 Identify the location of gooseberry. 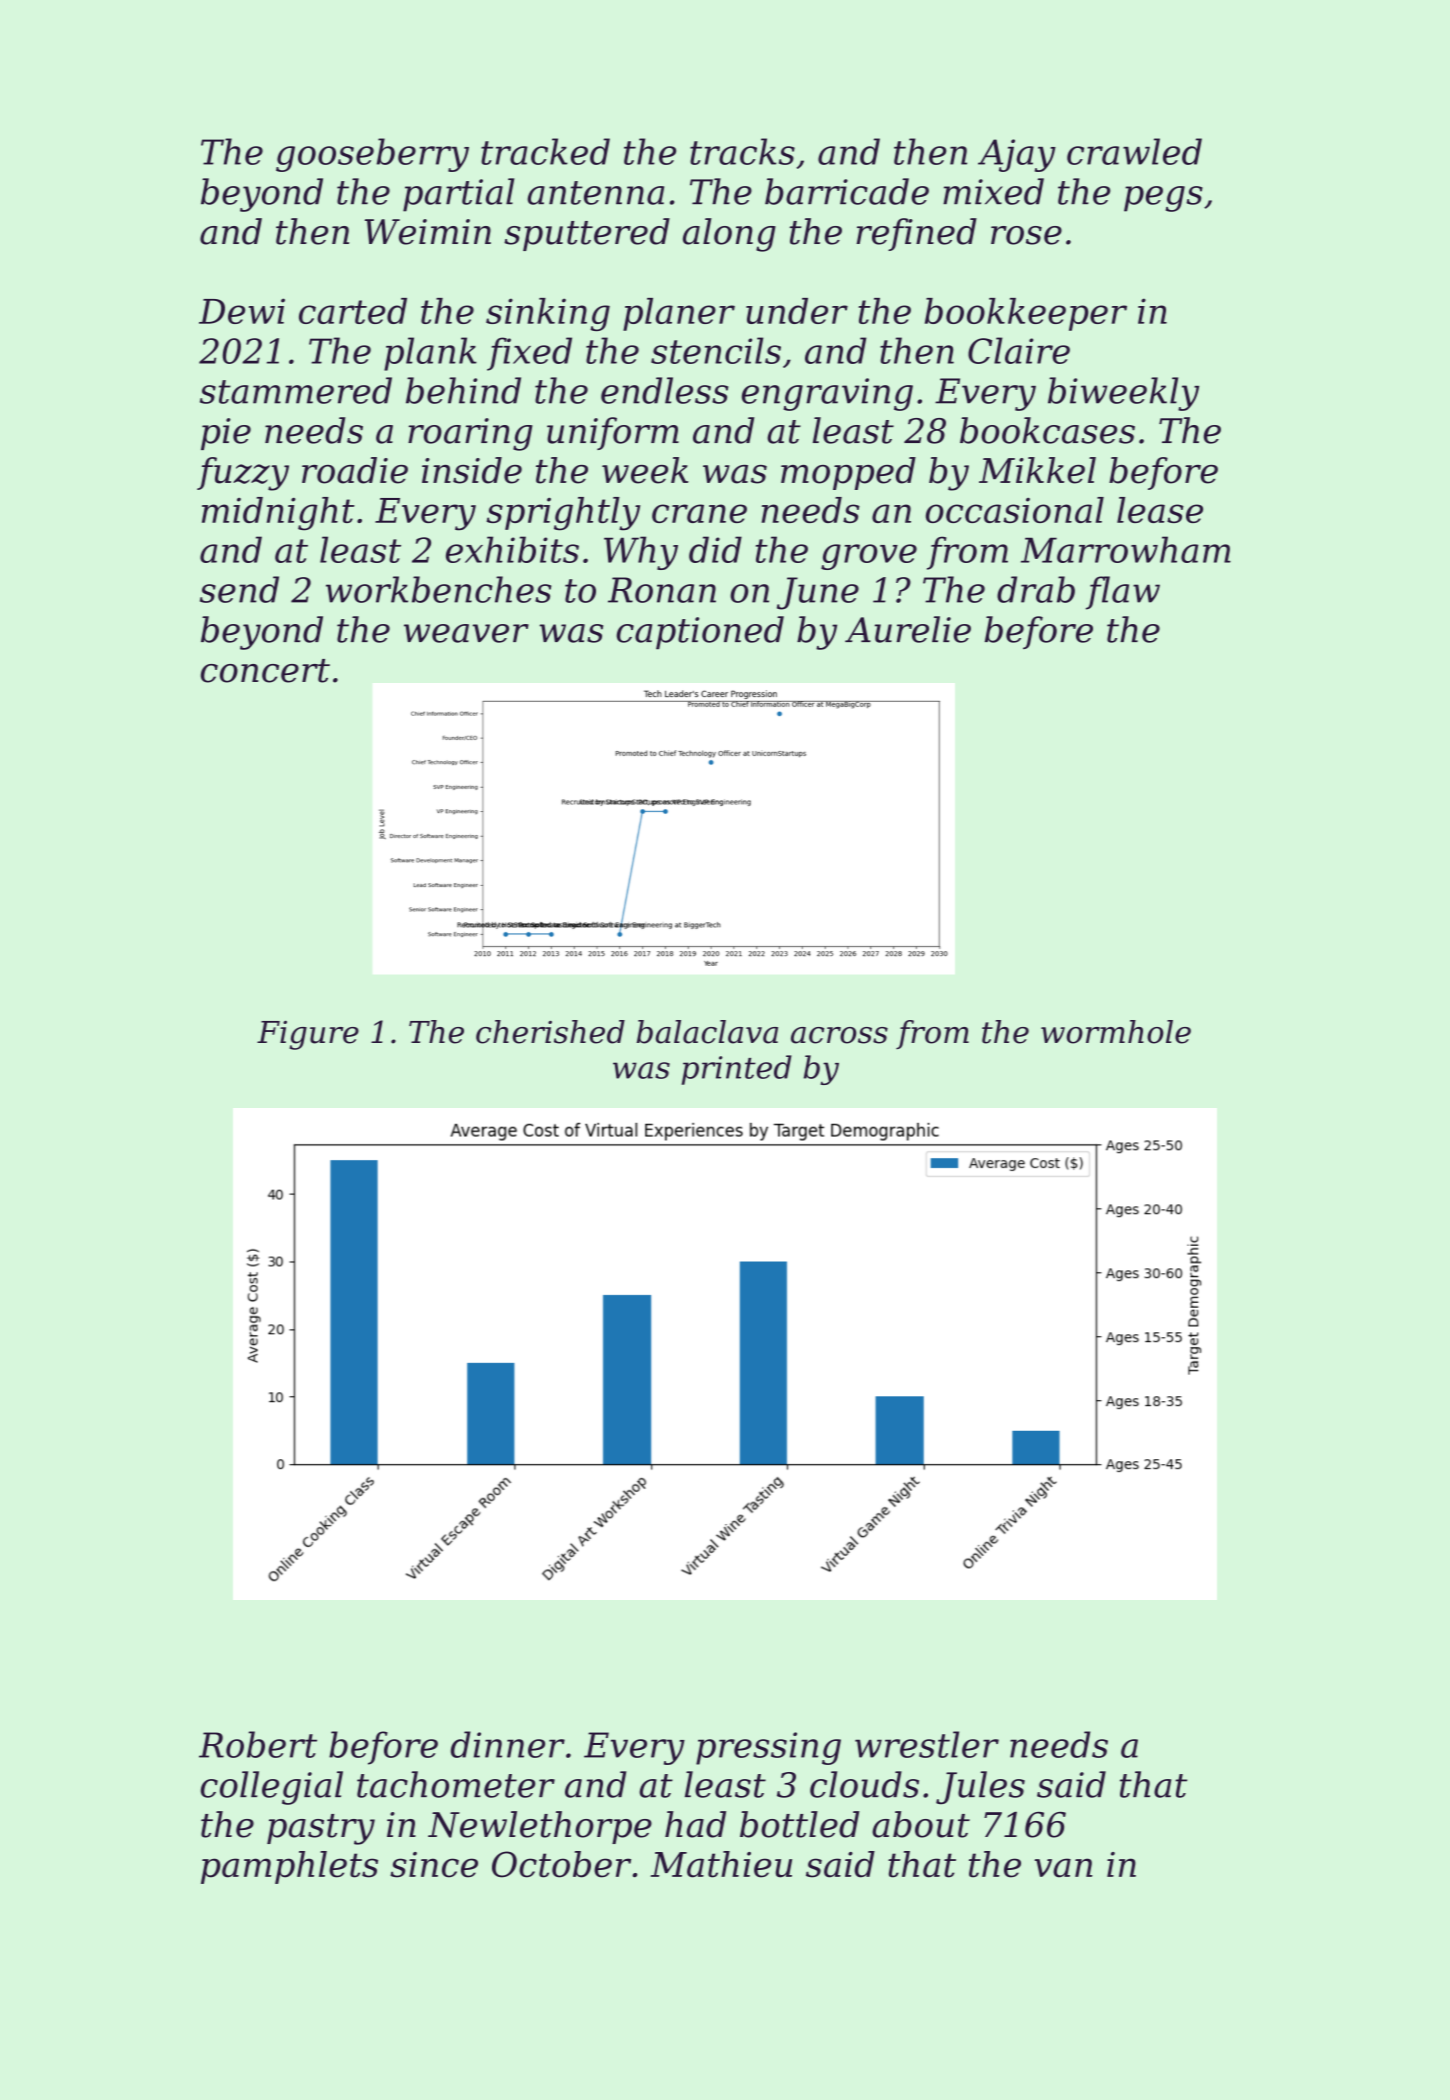
(372, 155).
